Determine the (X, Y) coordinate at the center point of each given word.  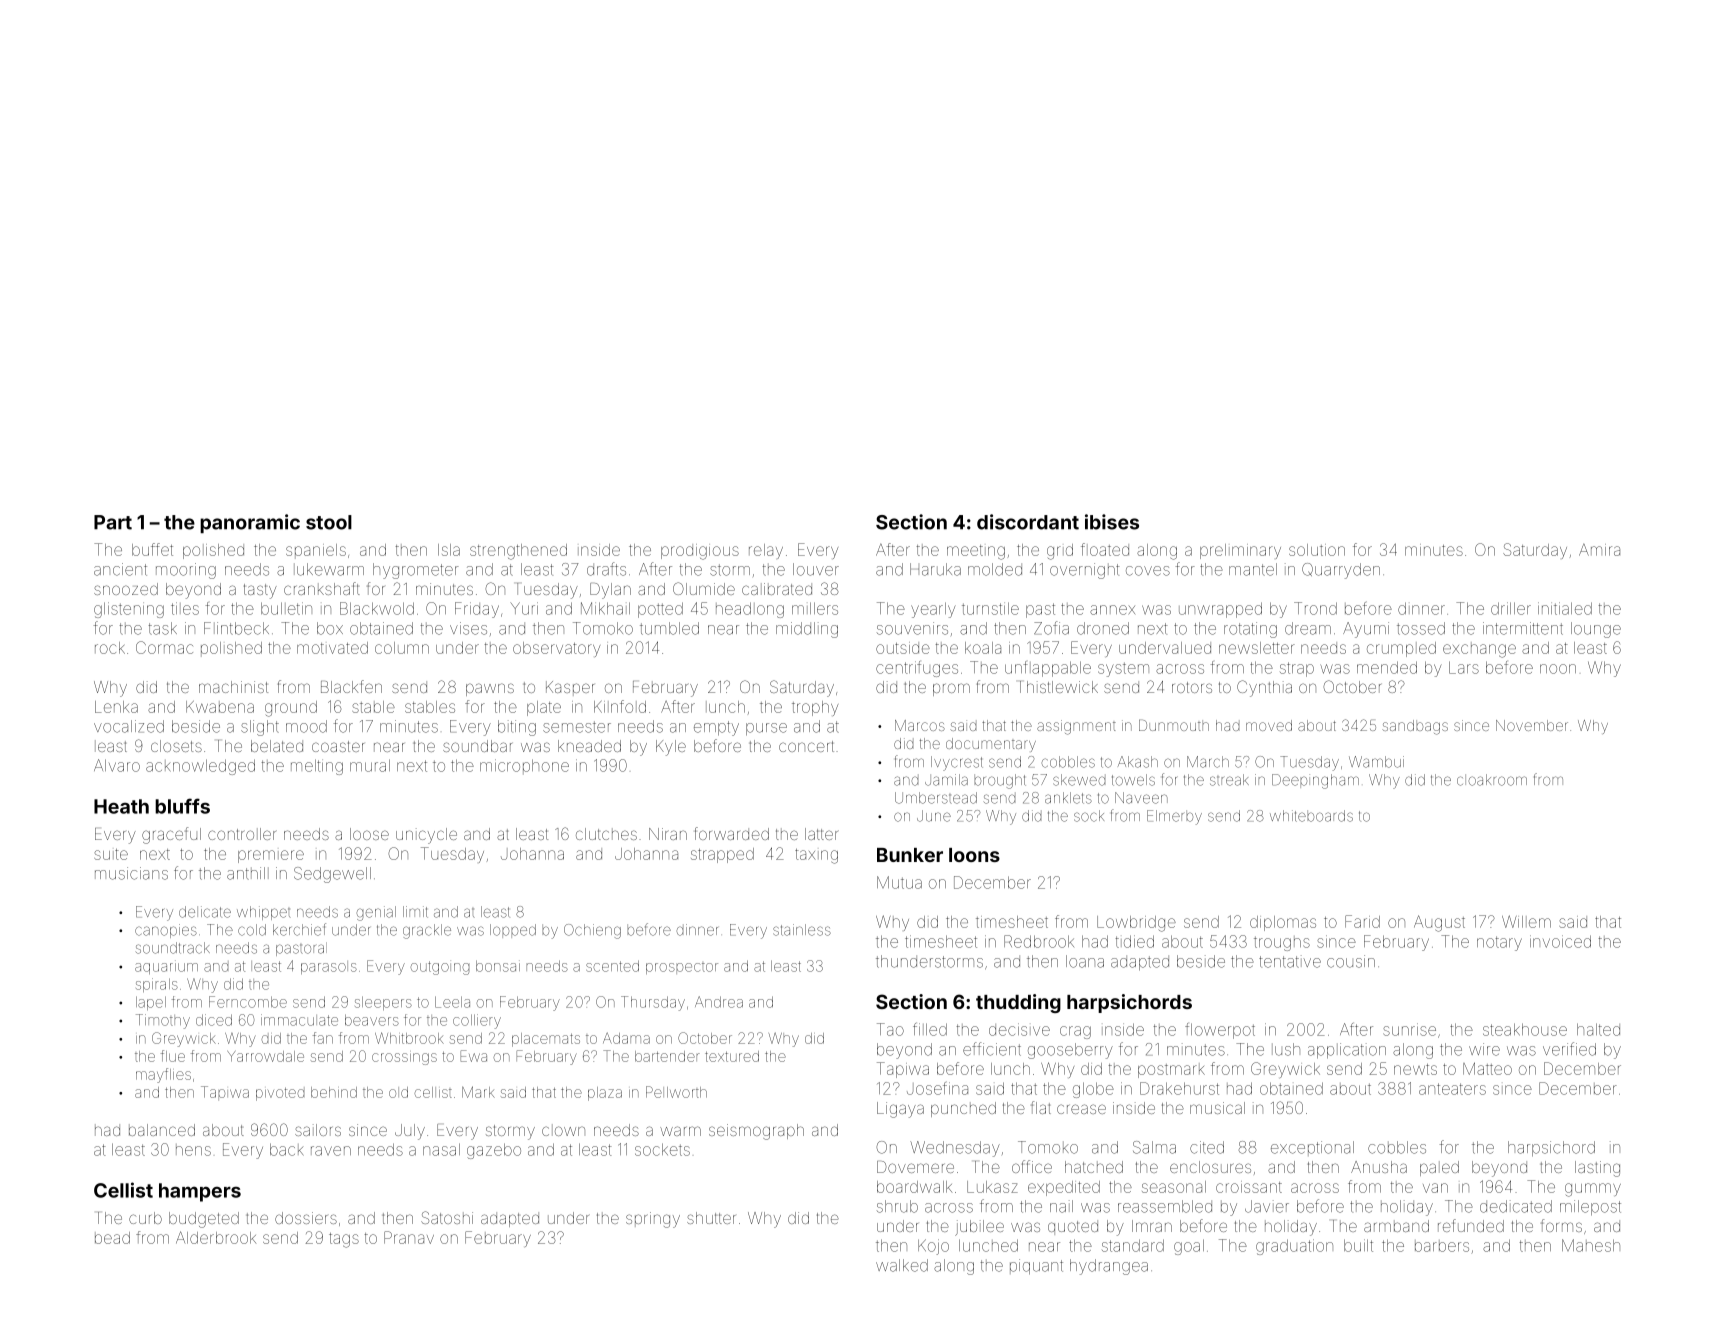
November (1532, 725)
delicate (205, 912)
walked (902, 1265)
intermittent (1523, 628)
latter (822, 834)
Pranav (409, 1237)
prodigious (700, 552)
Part (113, 522)
